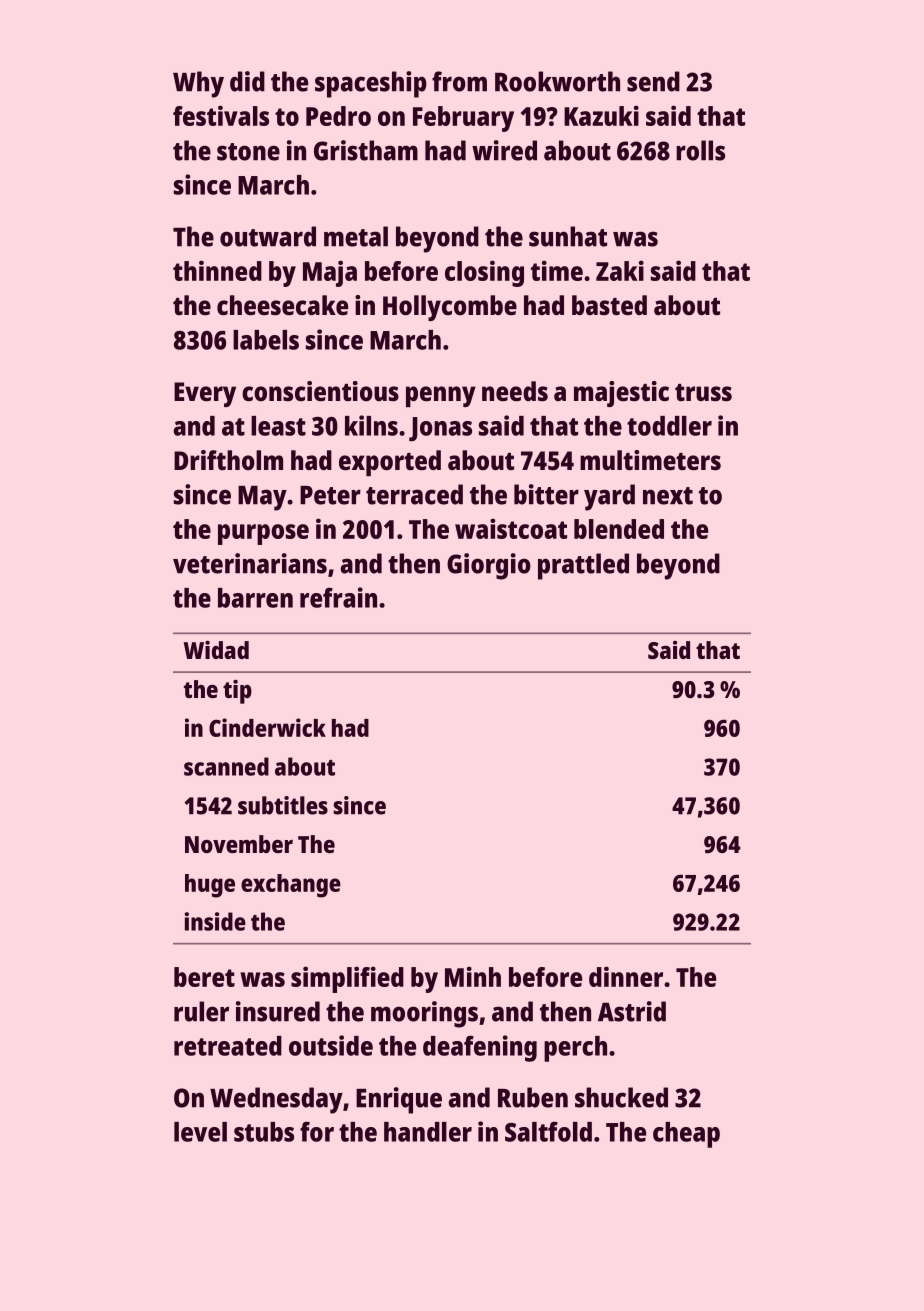 This document has height=1311, width=924. Describe the element at coordinates (686, 1135) in the document. I see `cheap` at that location.
